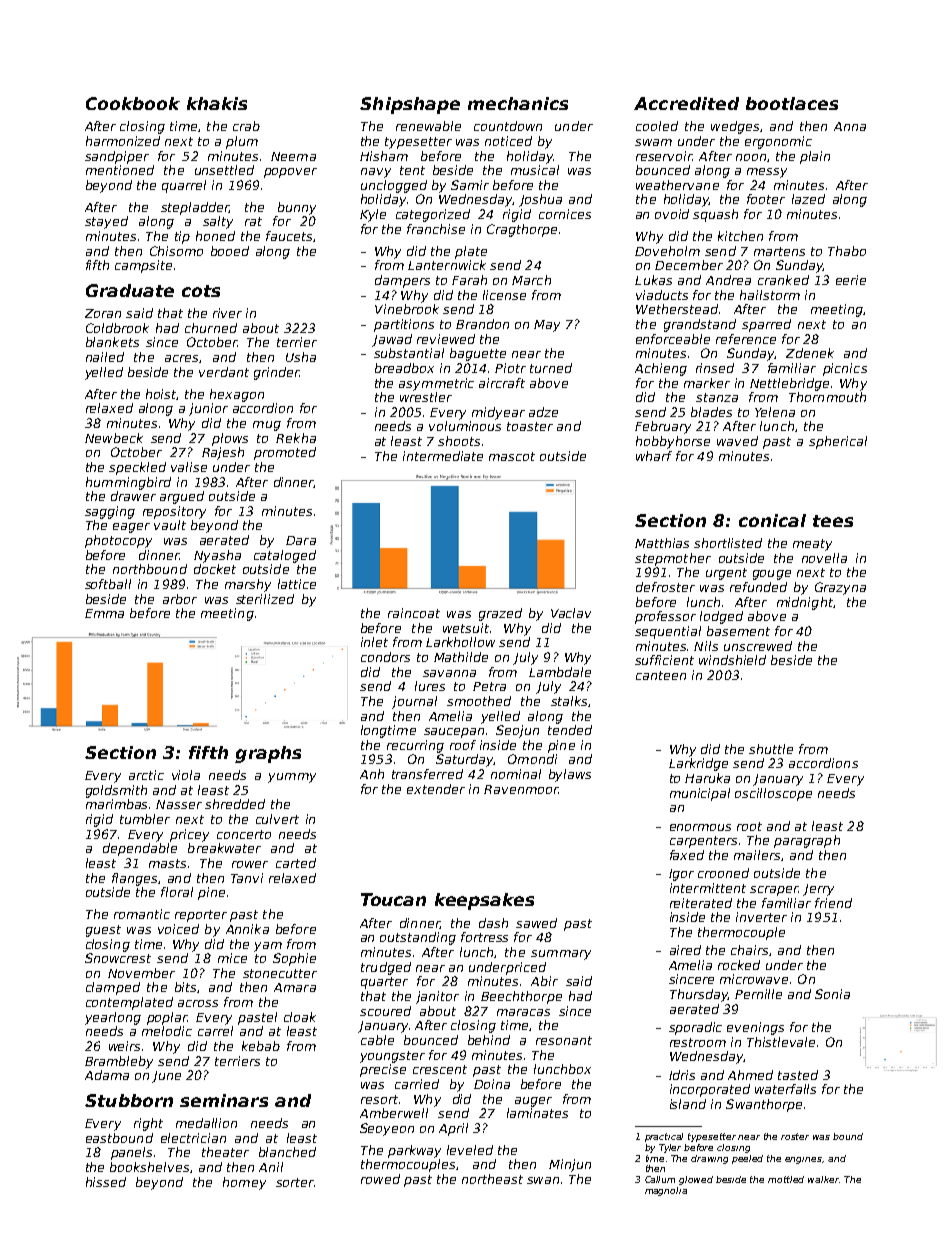 The image size is (952, 1233). Describe the element at coordinates (812, 545) in the screenshot. I see `meaty` at that location.
